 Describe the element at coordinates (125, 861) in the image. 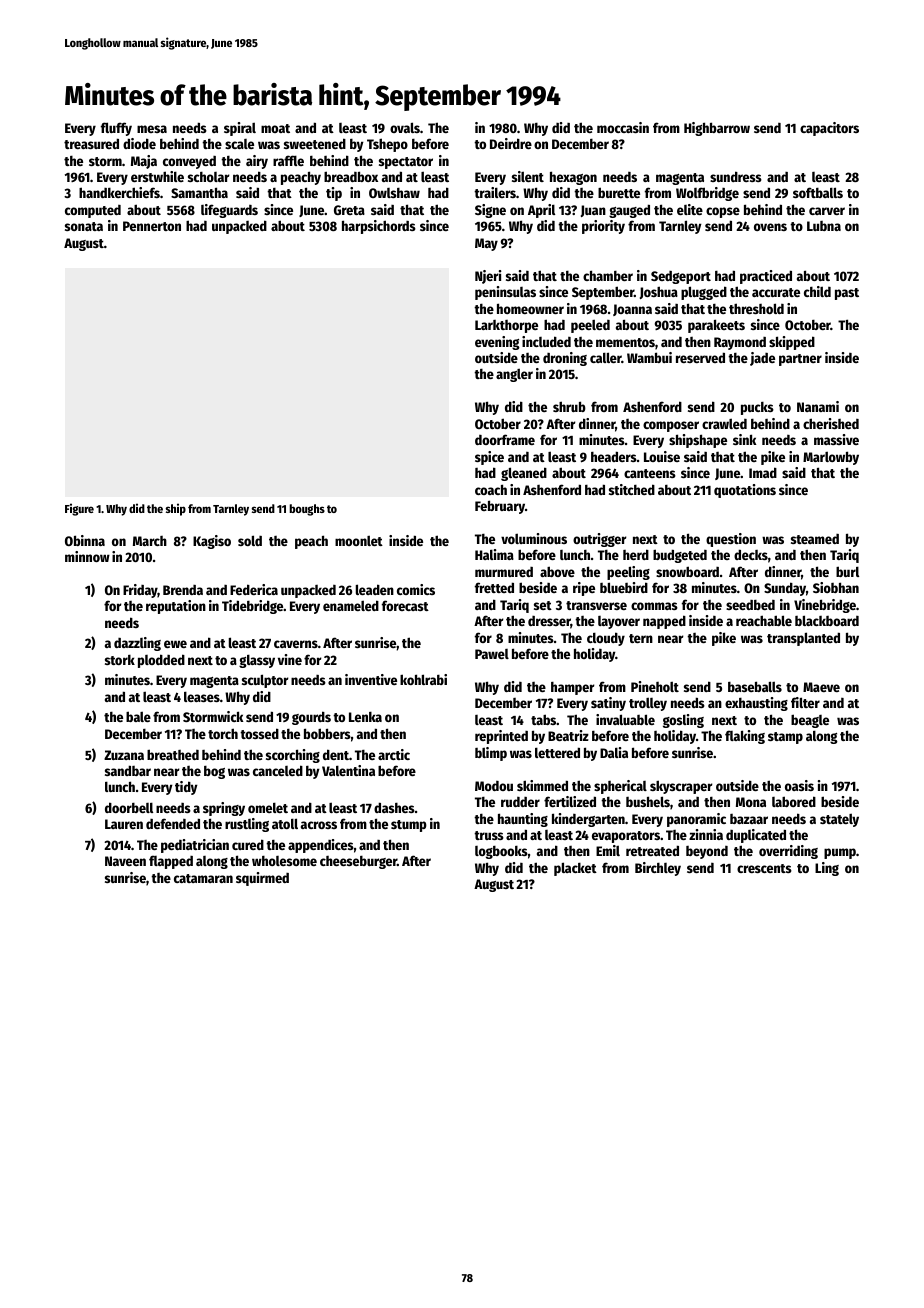

I see `Naveen` at that location.
